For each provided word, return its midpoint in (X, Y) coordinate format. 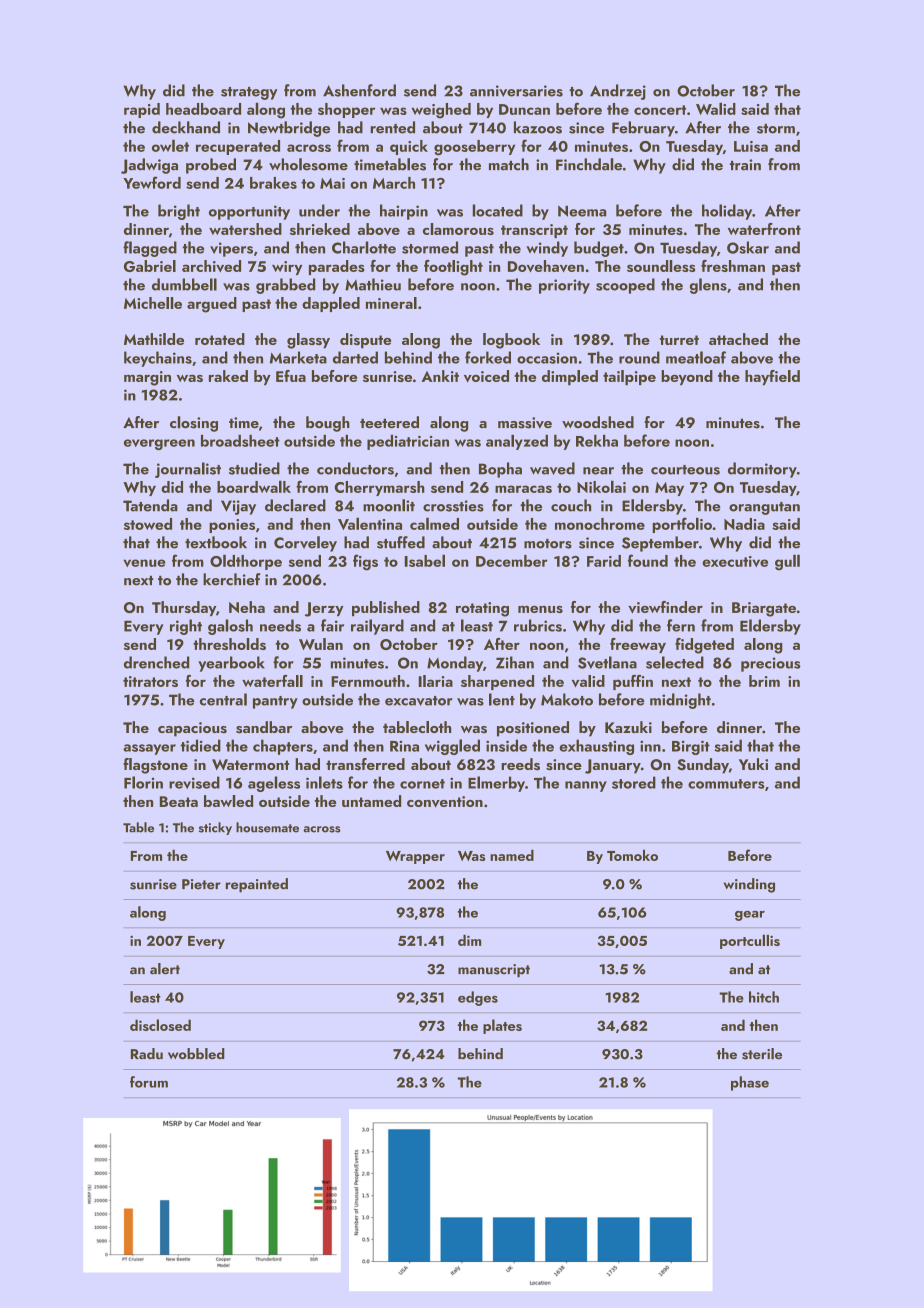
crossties (453, 506)
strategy (249, 93)
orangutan (764, 508)
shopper (346, 110)
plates (502, 1026)
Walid (716, 108)
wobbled (196, 1054)
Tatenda (150, 505)
